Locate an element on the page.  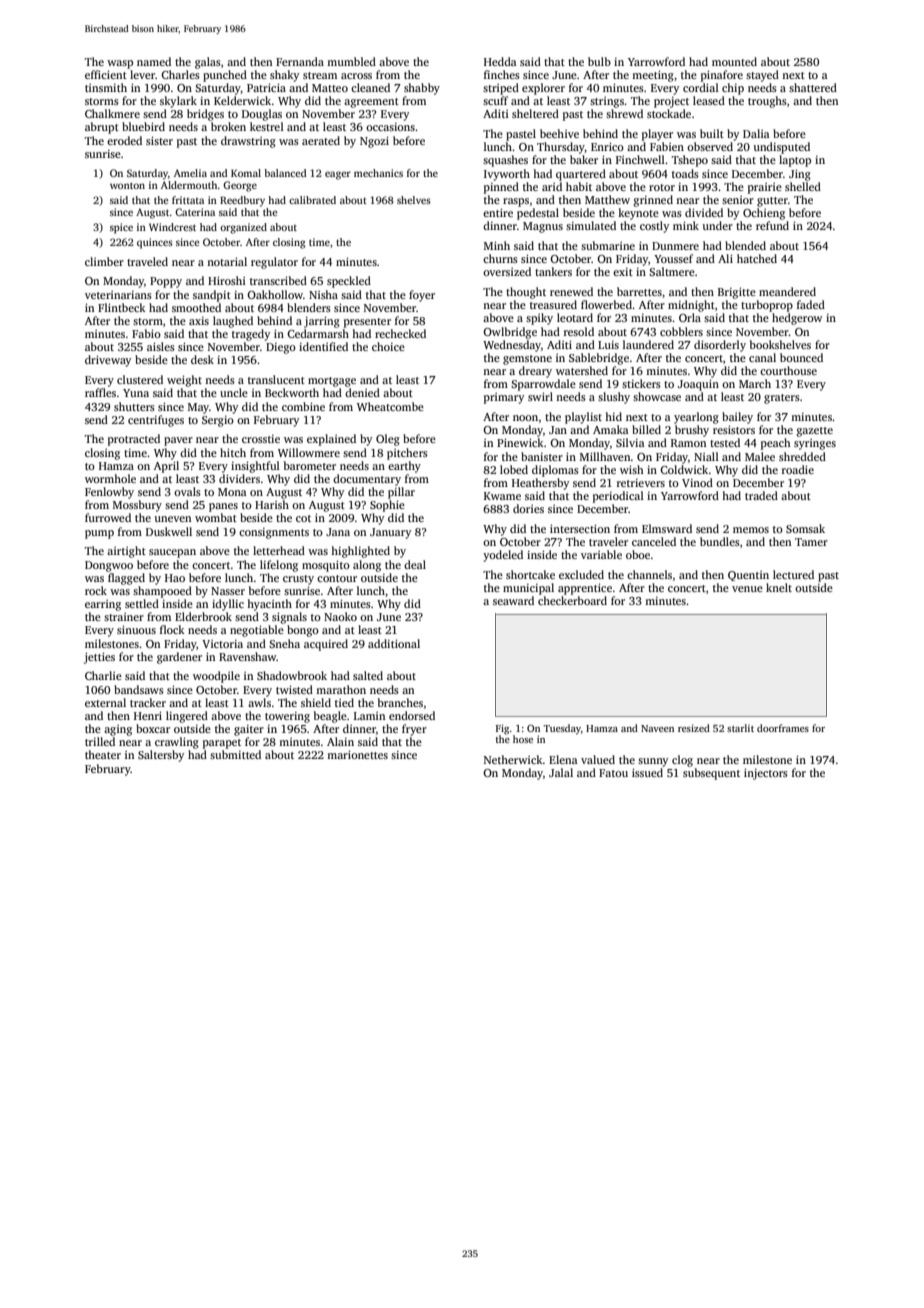
wombat is located at coordinates (216, 517).
